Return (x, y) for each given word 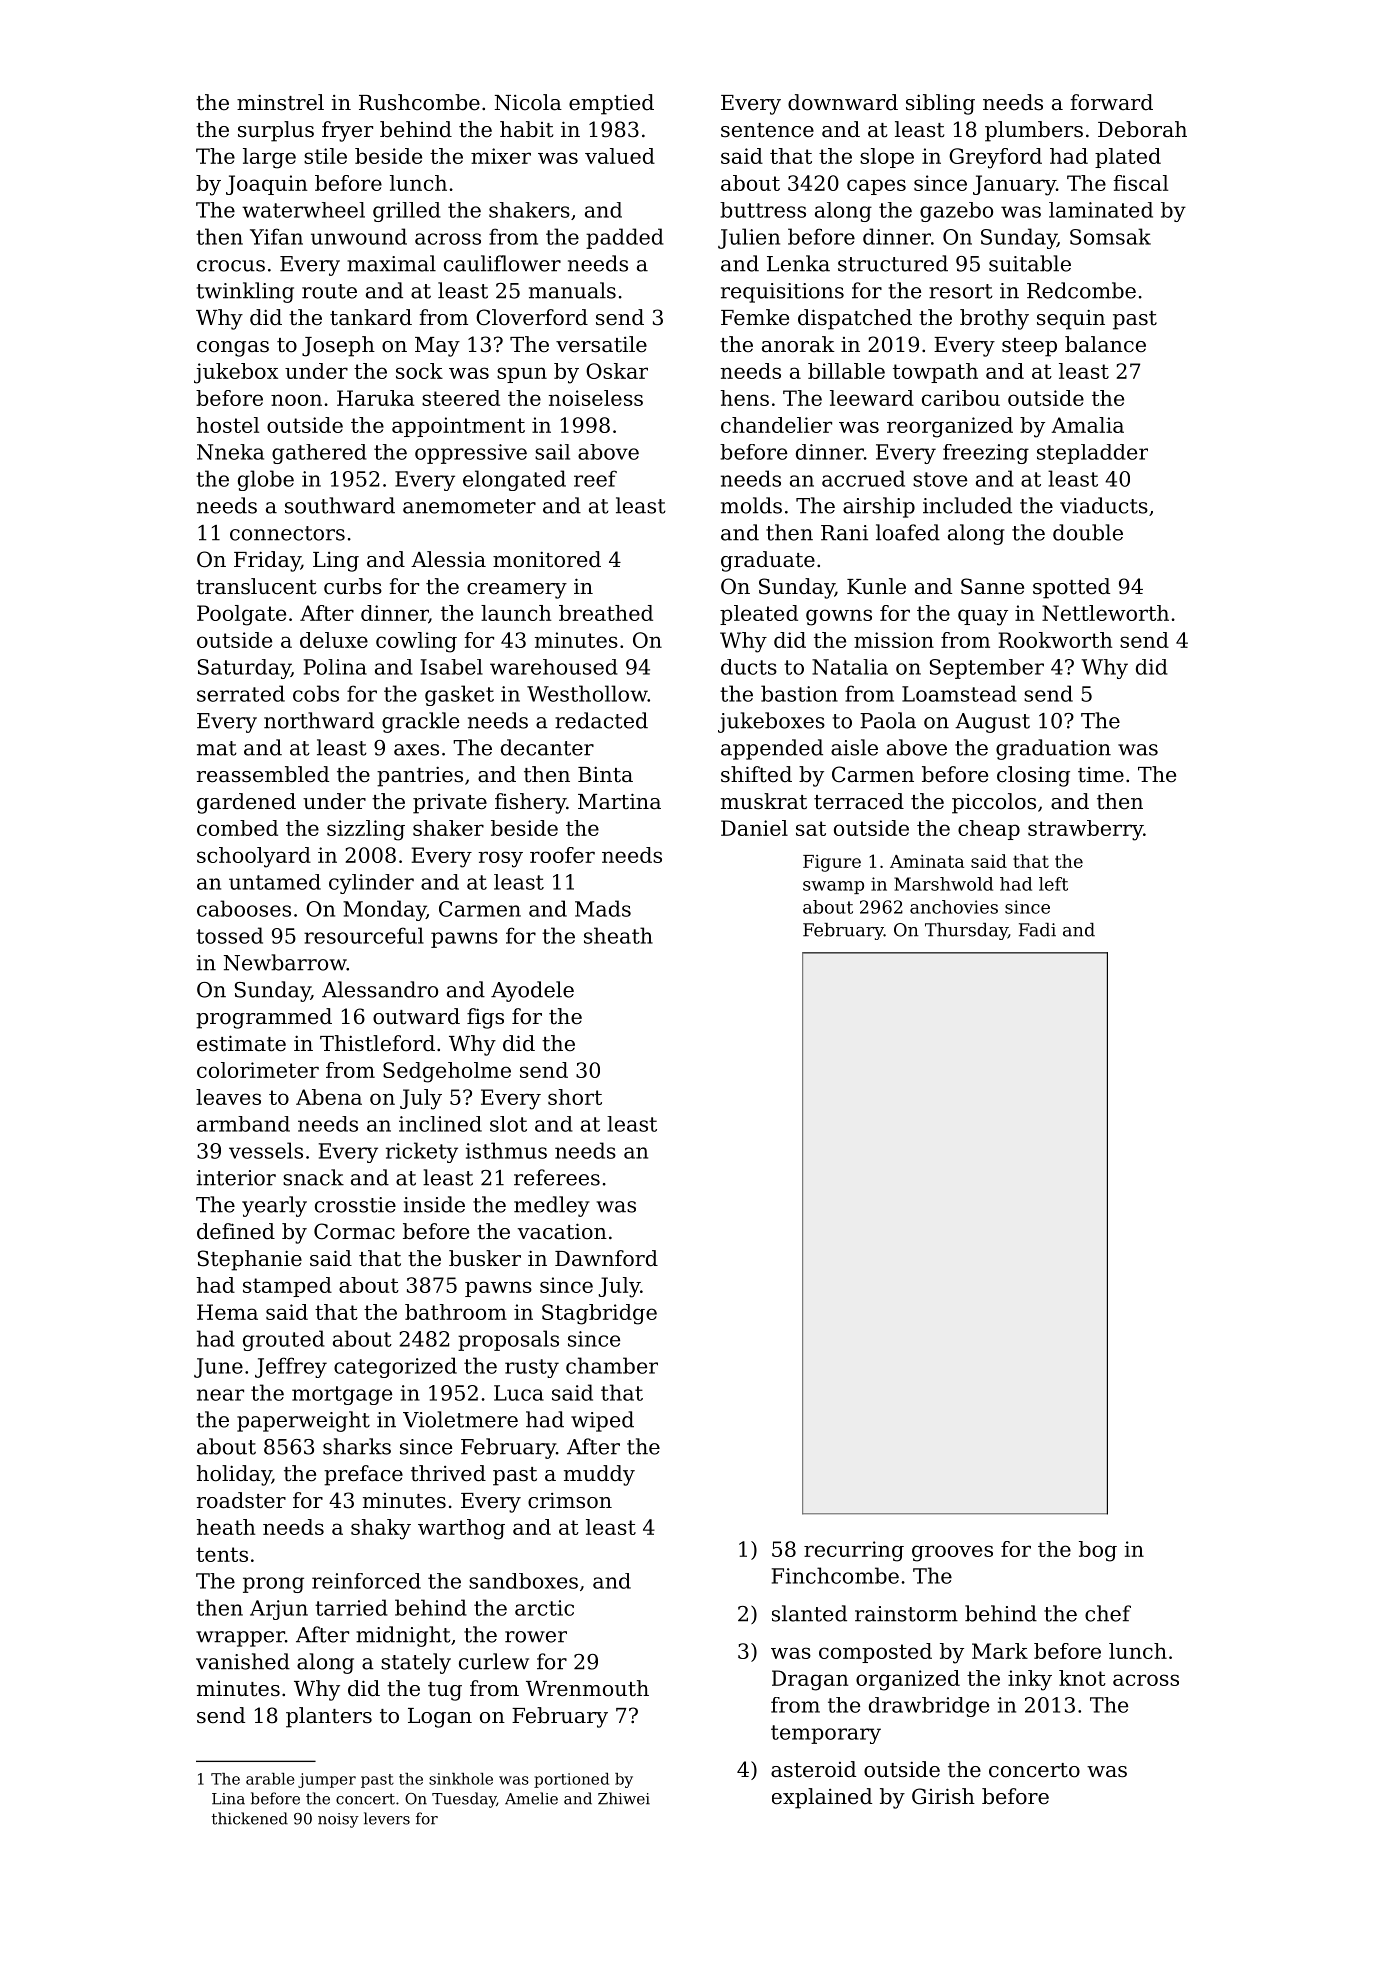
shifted (756, 774)
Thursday (966, 931)
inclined (440, 1124)
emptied (611, 104)
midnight (403, 1636)
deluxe (334, 640)
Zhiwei (624, 1798)
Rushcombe (419, 102)
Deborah (1142, 129)
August (992, 723)
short (575, 1097)
